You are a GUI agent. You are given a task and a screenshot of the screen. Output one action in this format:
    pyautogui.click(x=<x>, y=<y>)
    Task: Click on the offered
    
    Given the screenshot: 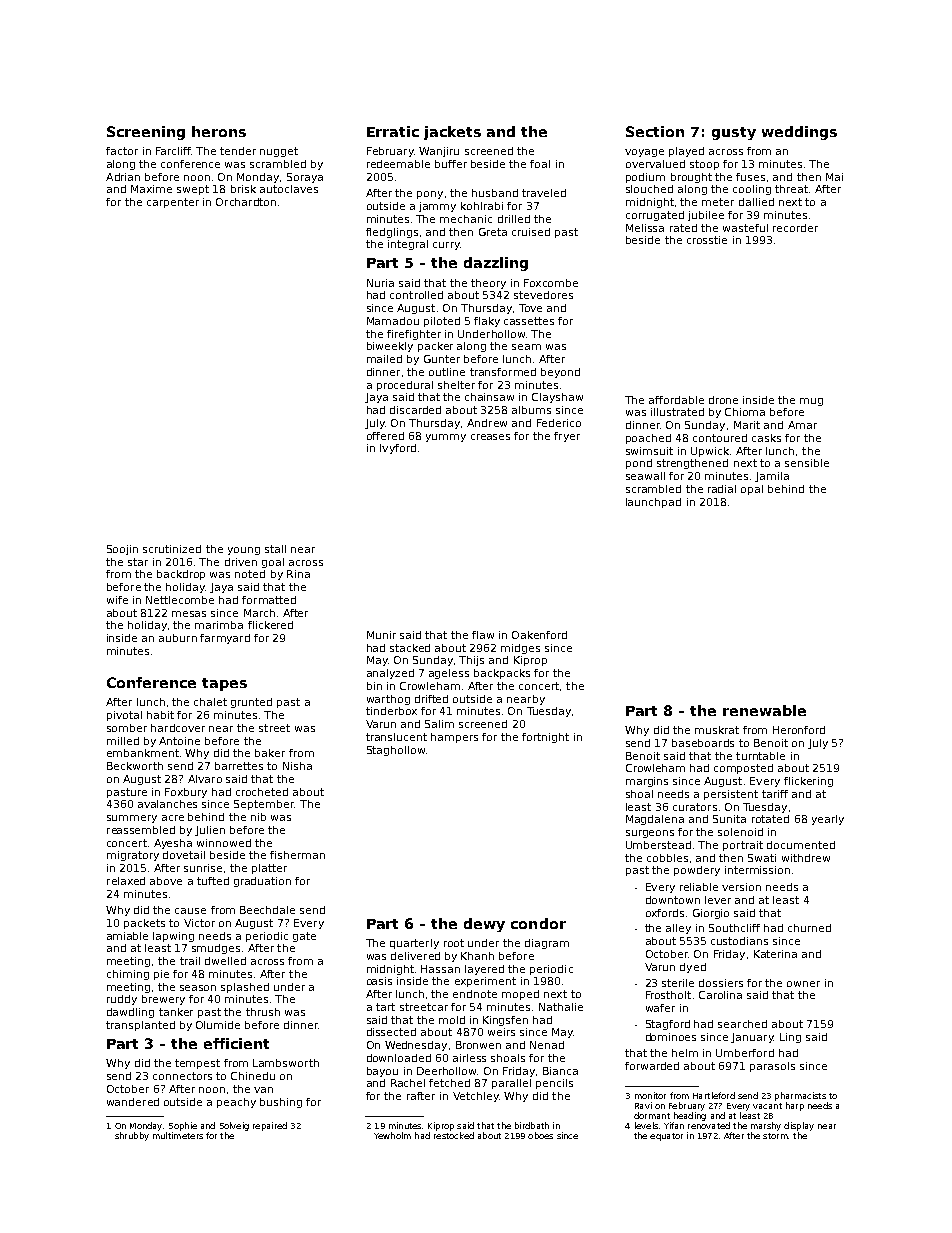 What is the action you would take?
    pyautogui.click(x=385, y=436)
